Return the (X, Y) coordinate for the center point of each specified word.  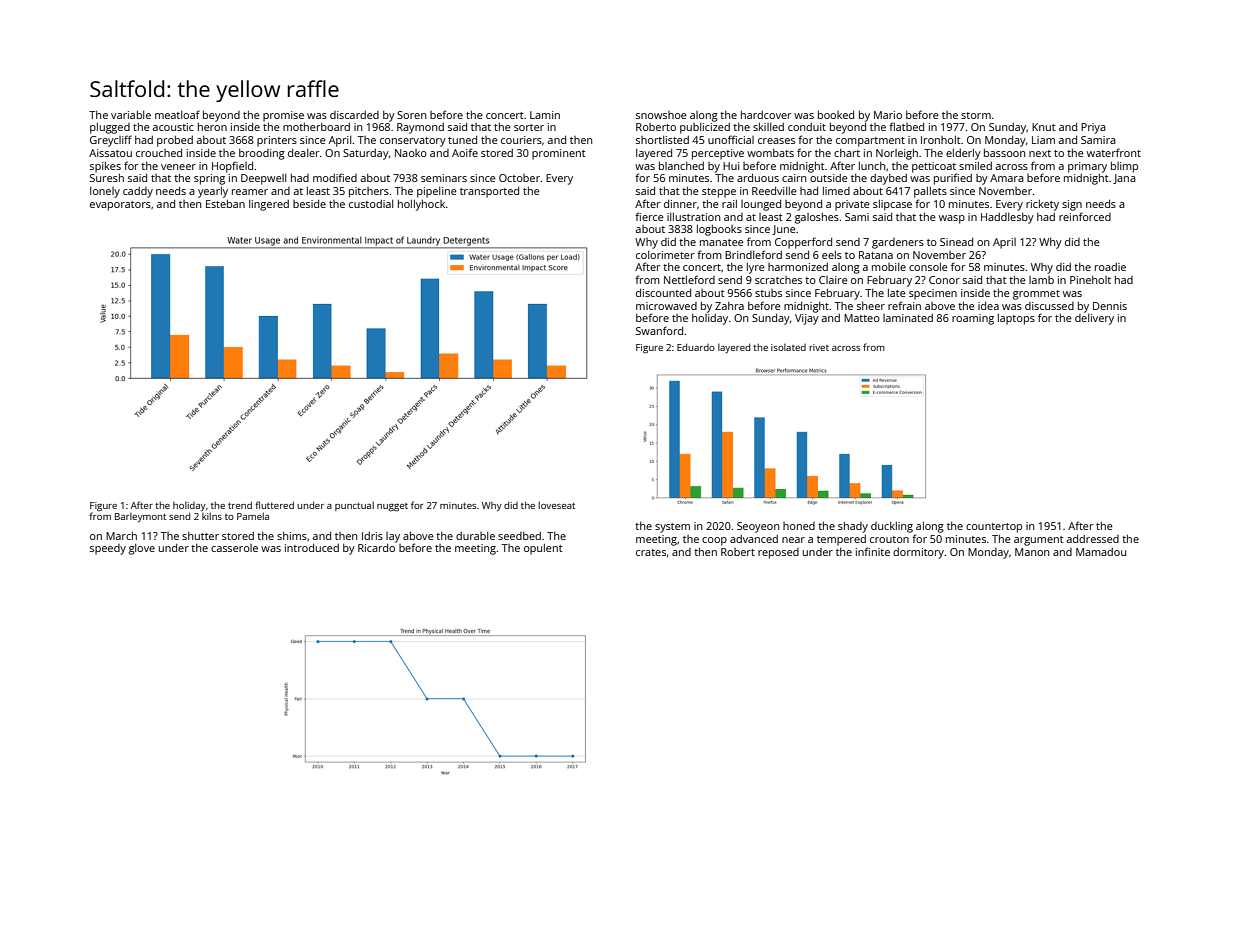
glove (142, 549)
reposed (778, 553)
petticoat (934, 167)
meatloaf (177, 114)
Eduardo (696, 347)
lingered (269, 205)
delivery (1094, 319)
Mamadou (1101, 552)
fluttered (274, 505)
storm (976, 115)
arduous (758, 177)
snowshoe (661, 115)
